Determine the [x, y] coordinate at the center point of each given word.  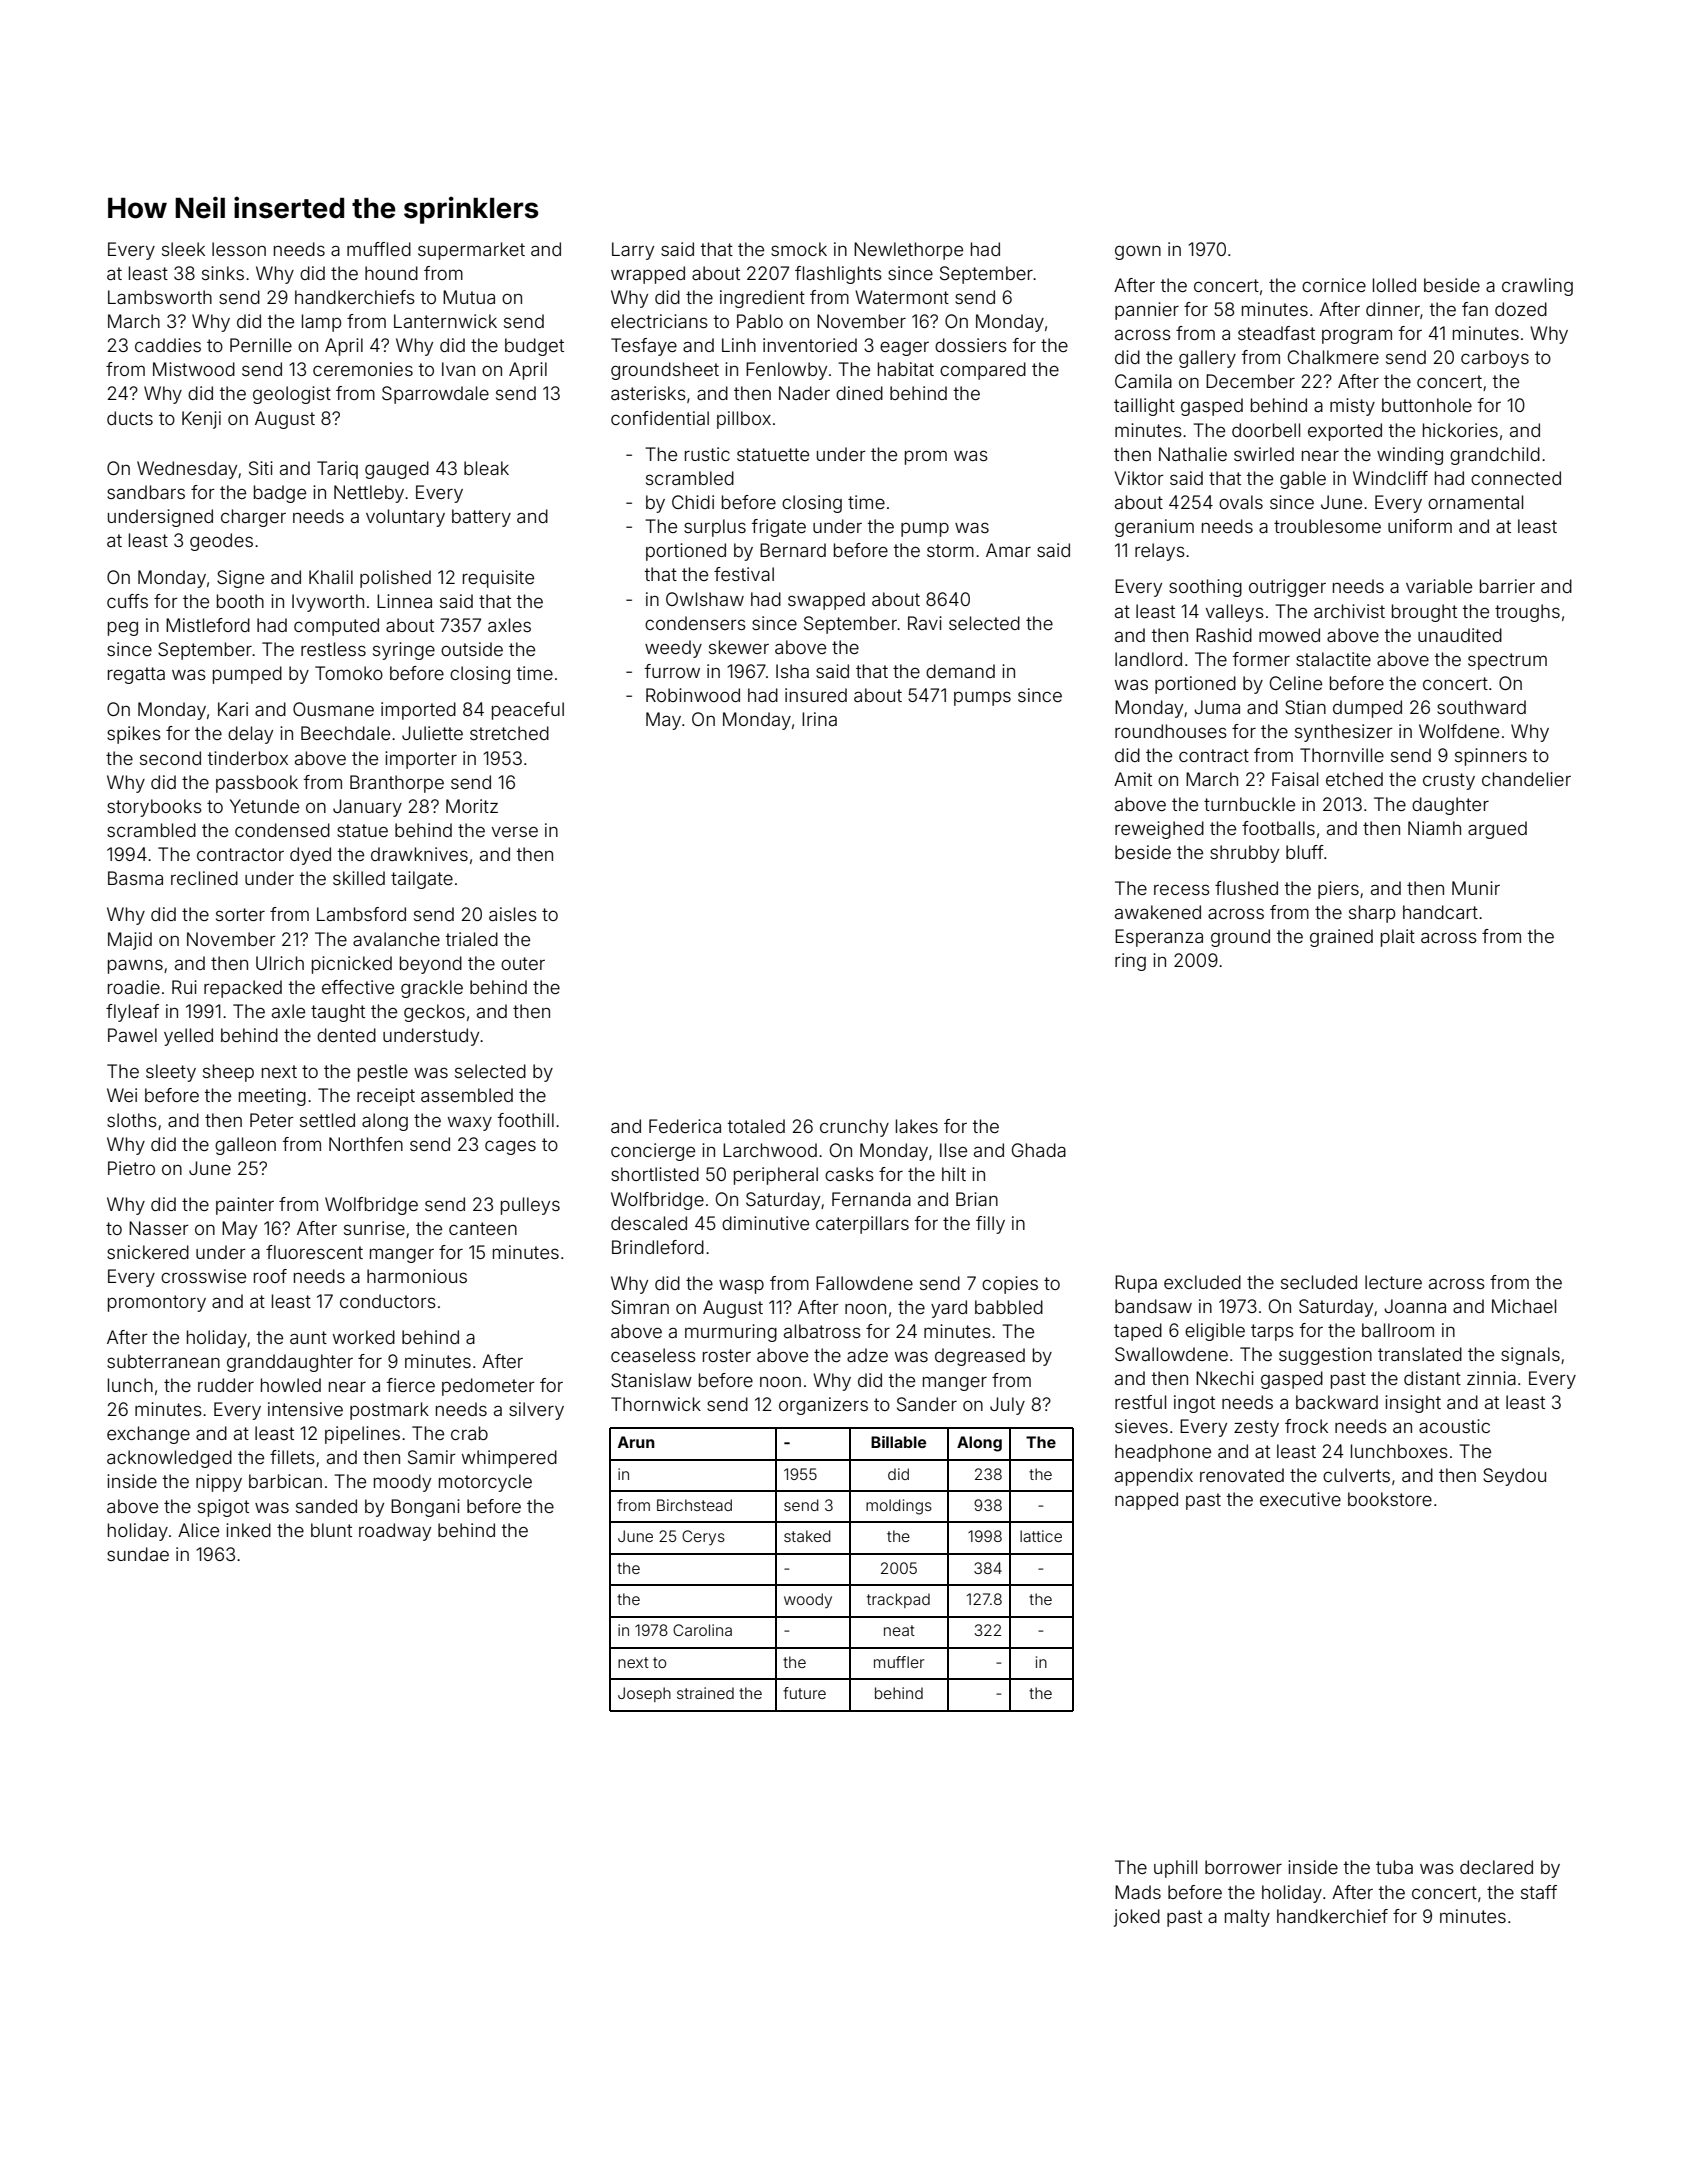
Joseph [644, 1694]
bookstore [1390, 1499]
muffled [379, 249]
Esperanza [1159, 938]
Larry [633, 251]
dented [346, 1035]
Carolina [702, 1630]
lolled [1394, 285]
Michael [1524, 1306]
